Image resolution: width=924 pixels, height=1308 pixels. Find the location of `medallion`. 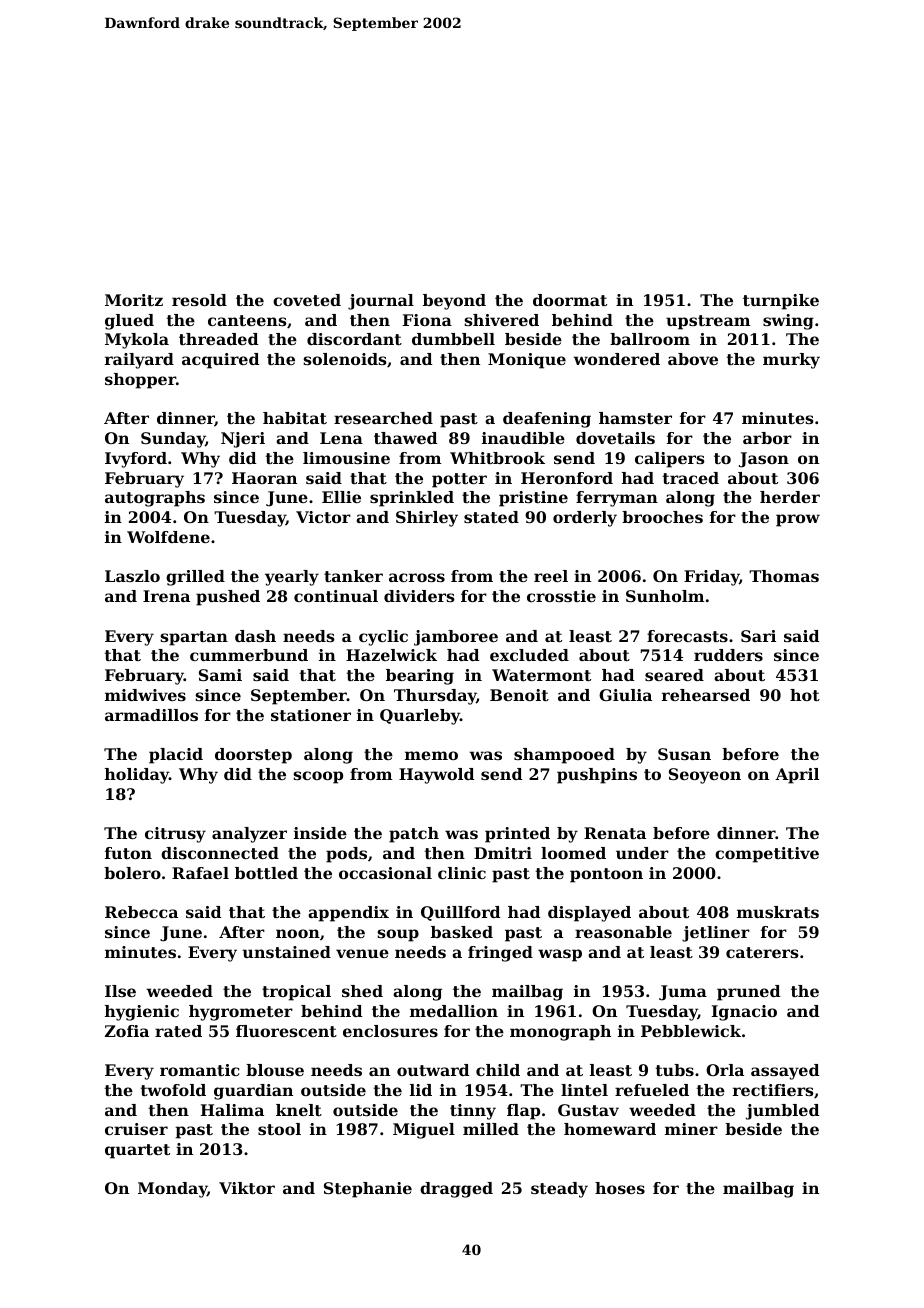

medallion is located at coordinates (454, 1011).
